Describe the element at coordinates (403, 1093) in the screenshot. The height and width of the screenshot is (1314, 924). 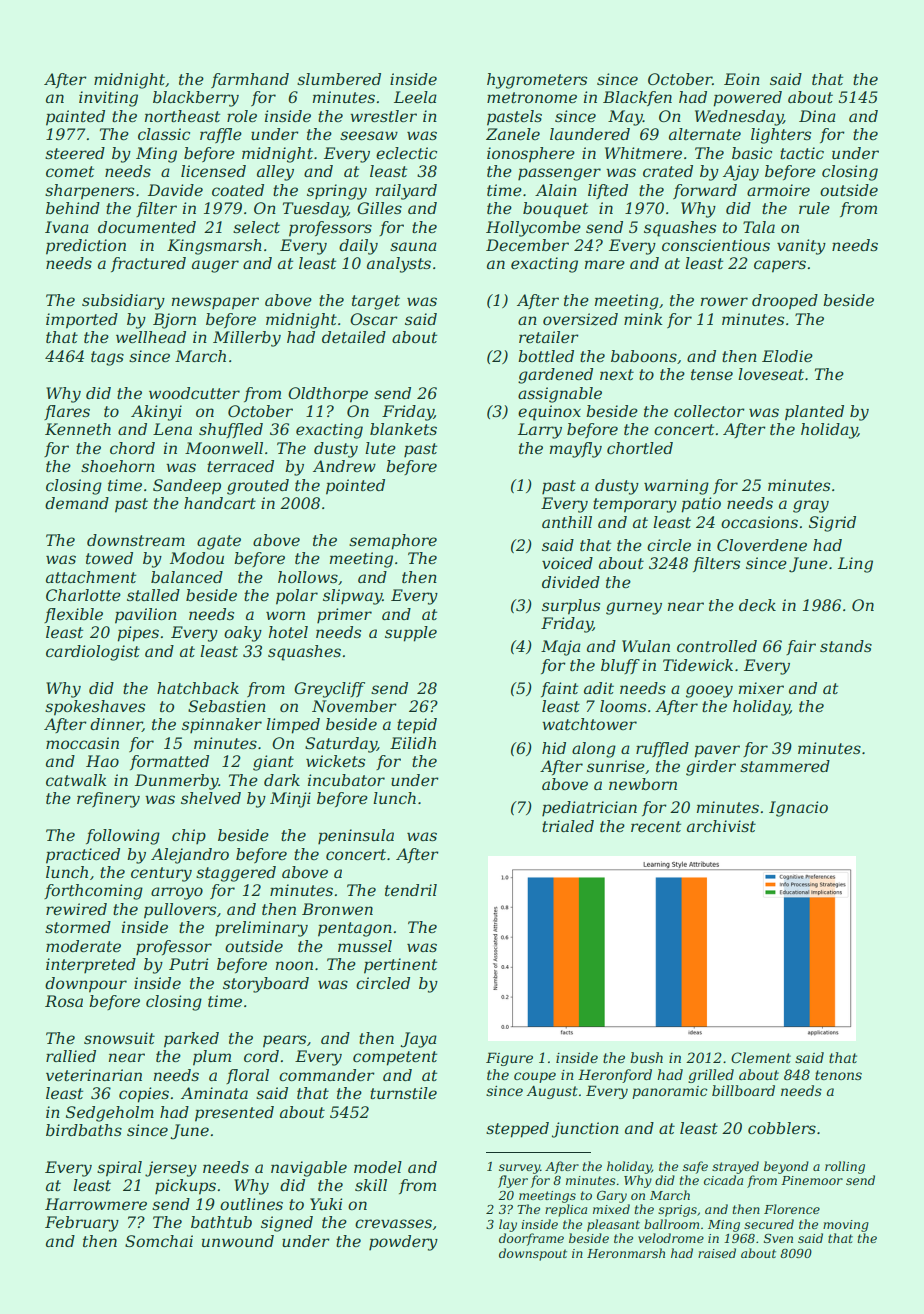
I see `turnstile` at that location.
